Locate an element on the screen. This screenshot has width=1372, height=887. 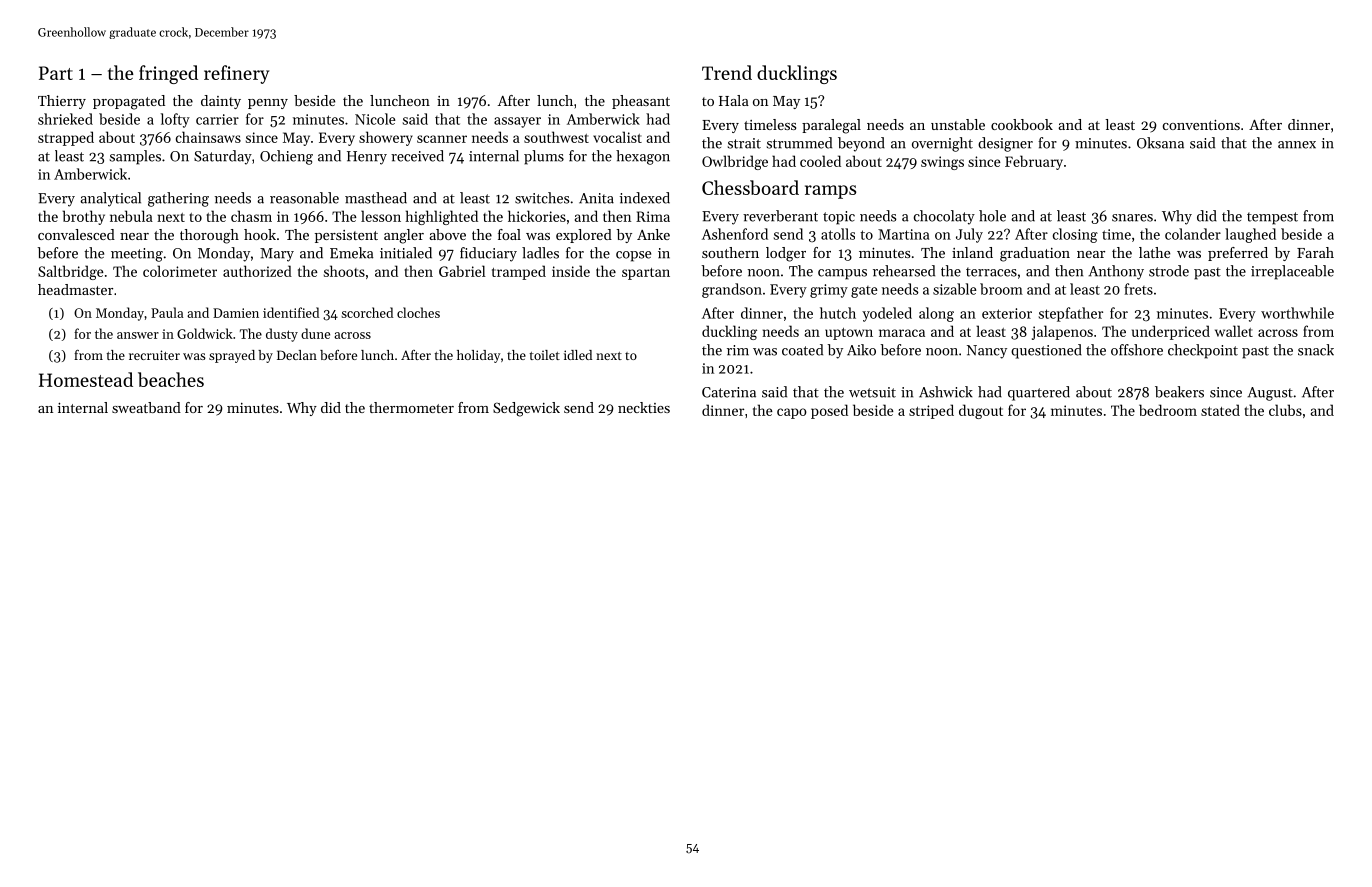
Thierry is located at coordinates (62, 102).
